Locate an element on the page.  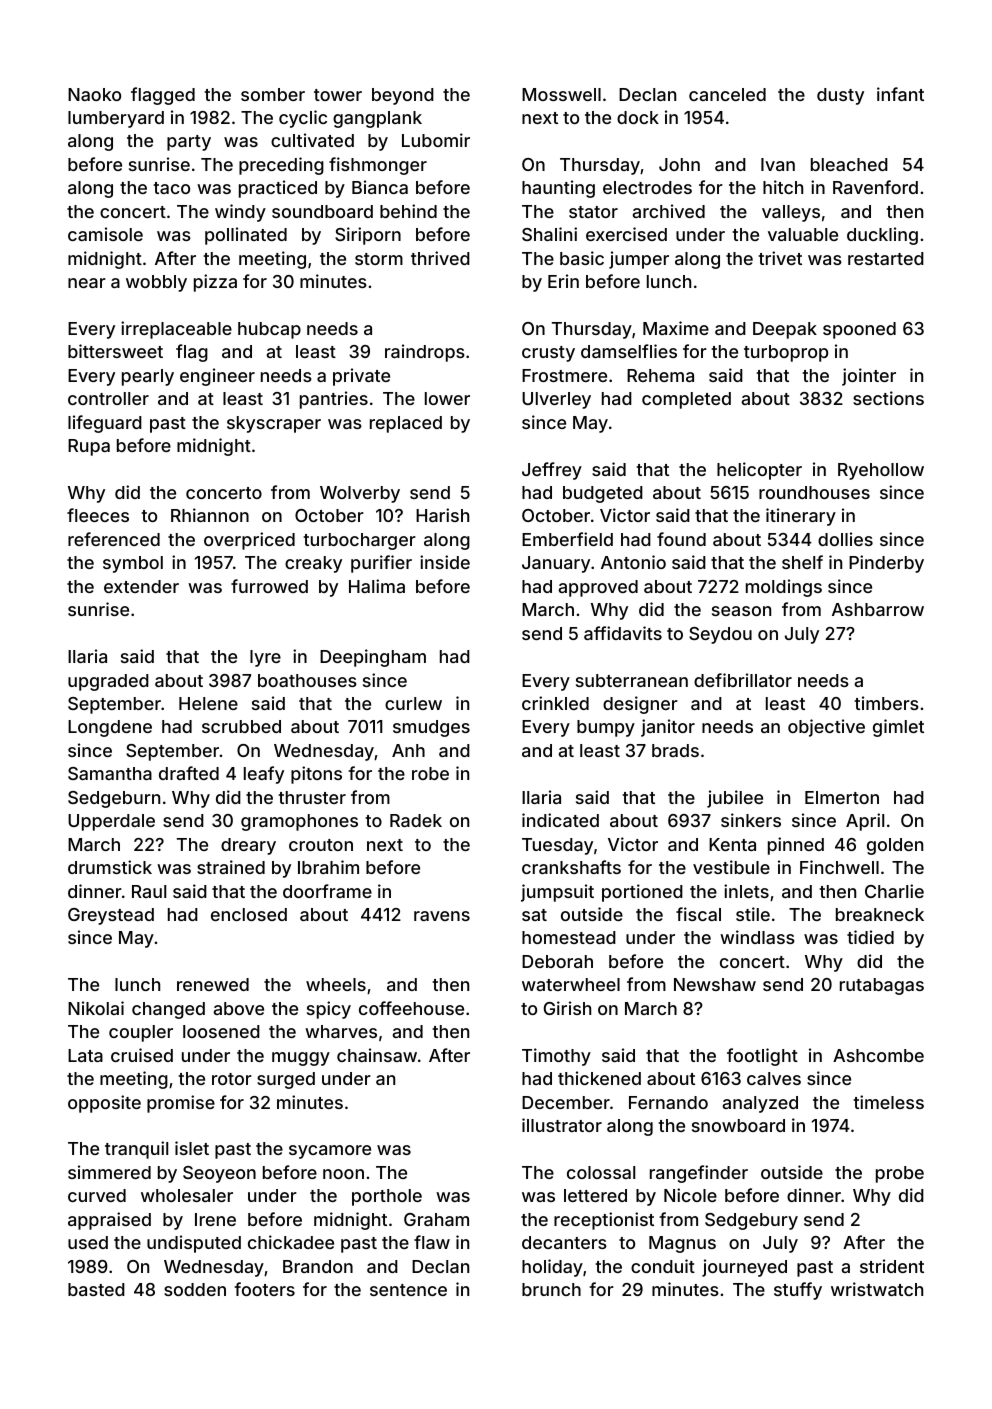
Naoko is located at coordinates (94, 94).
